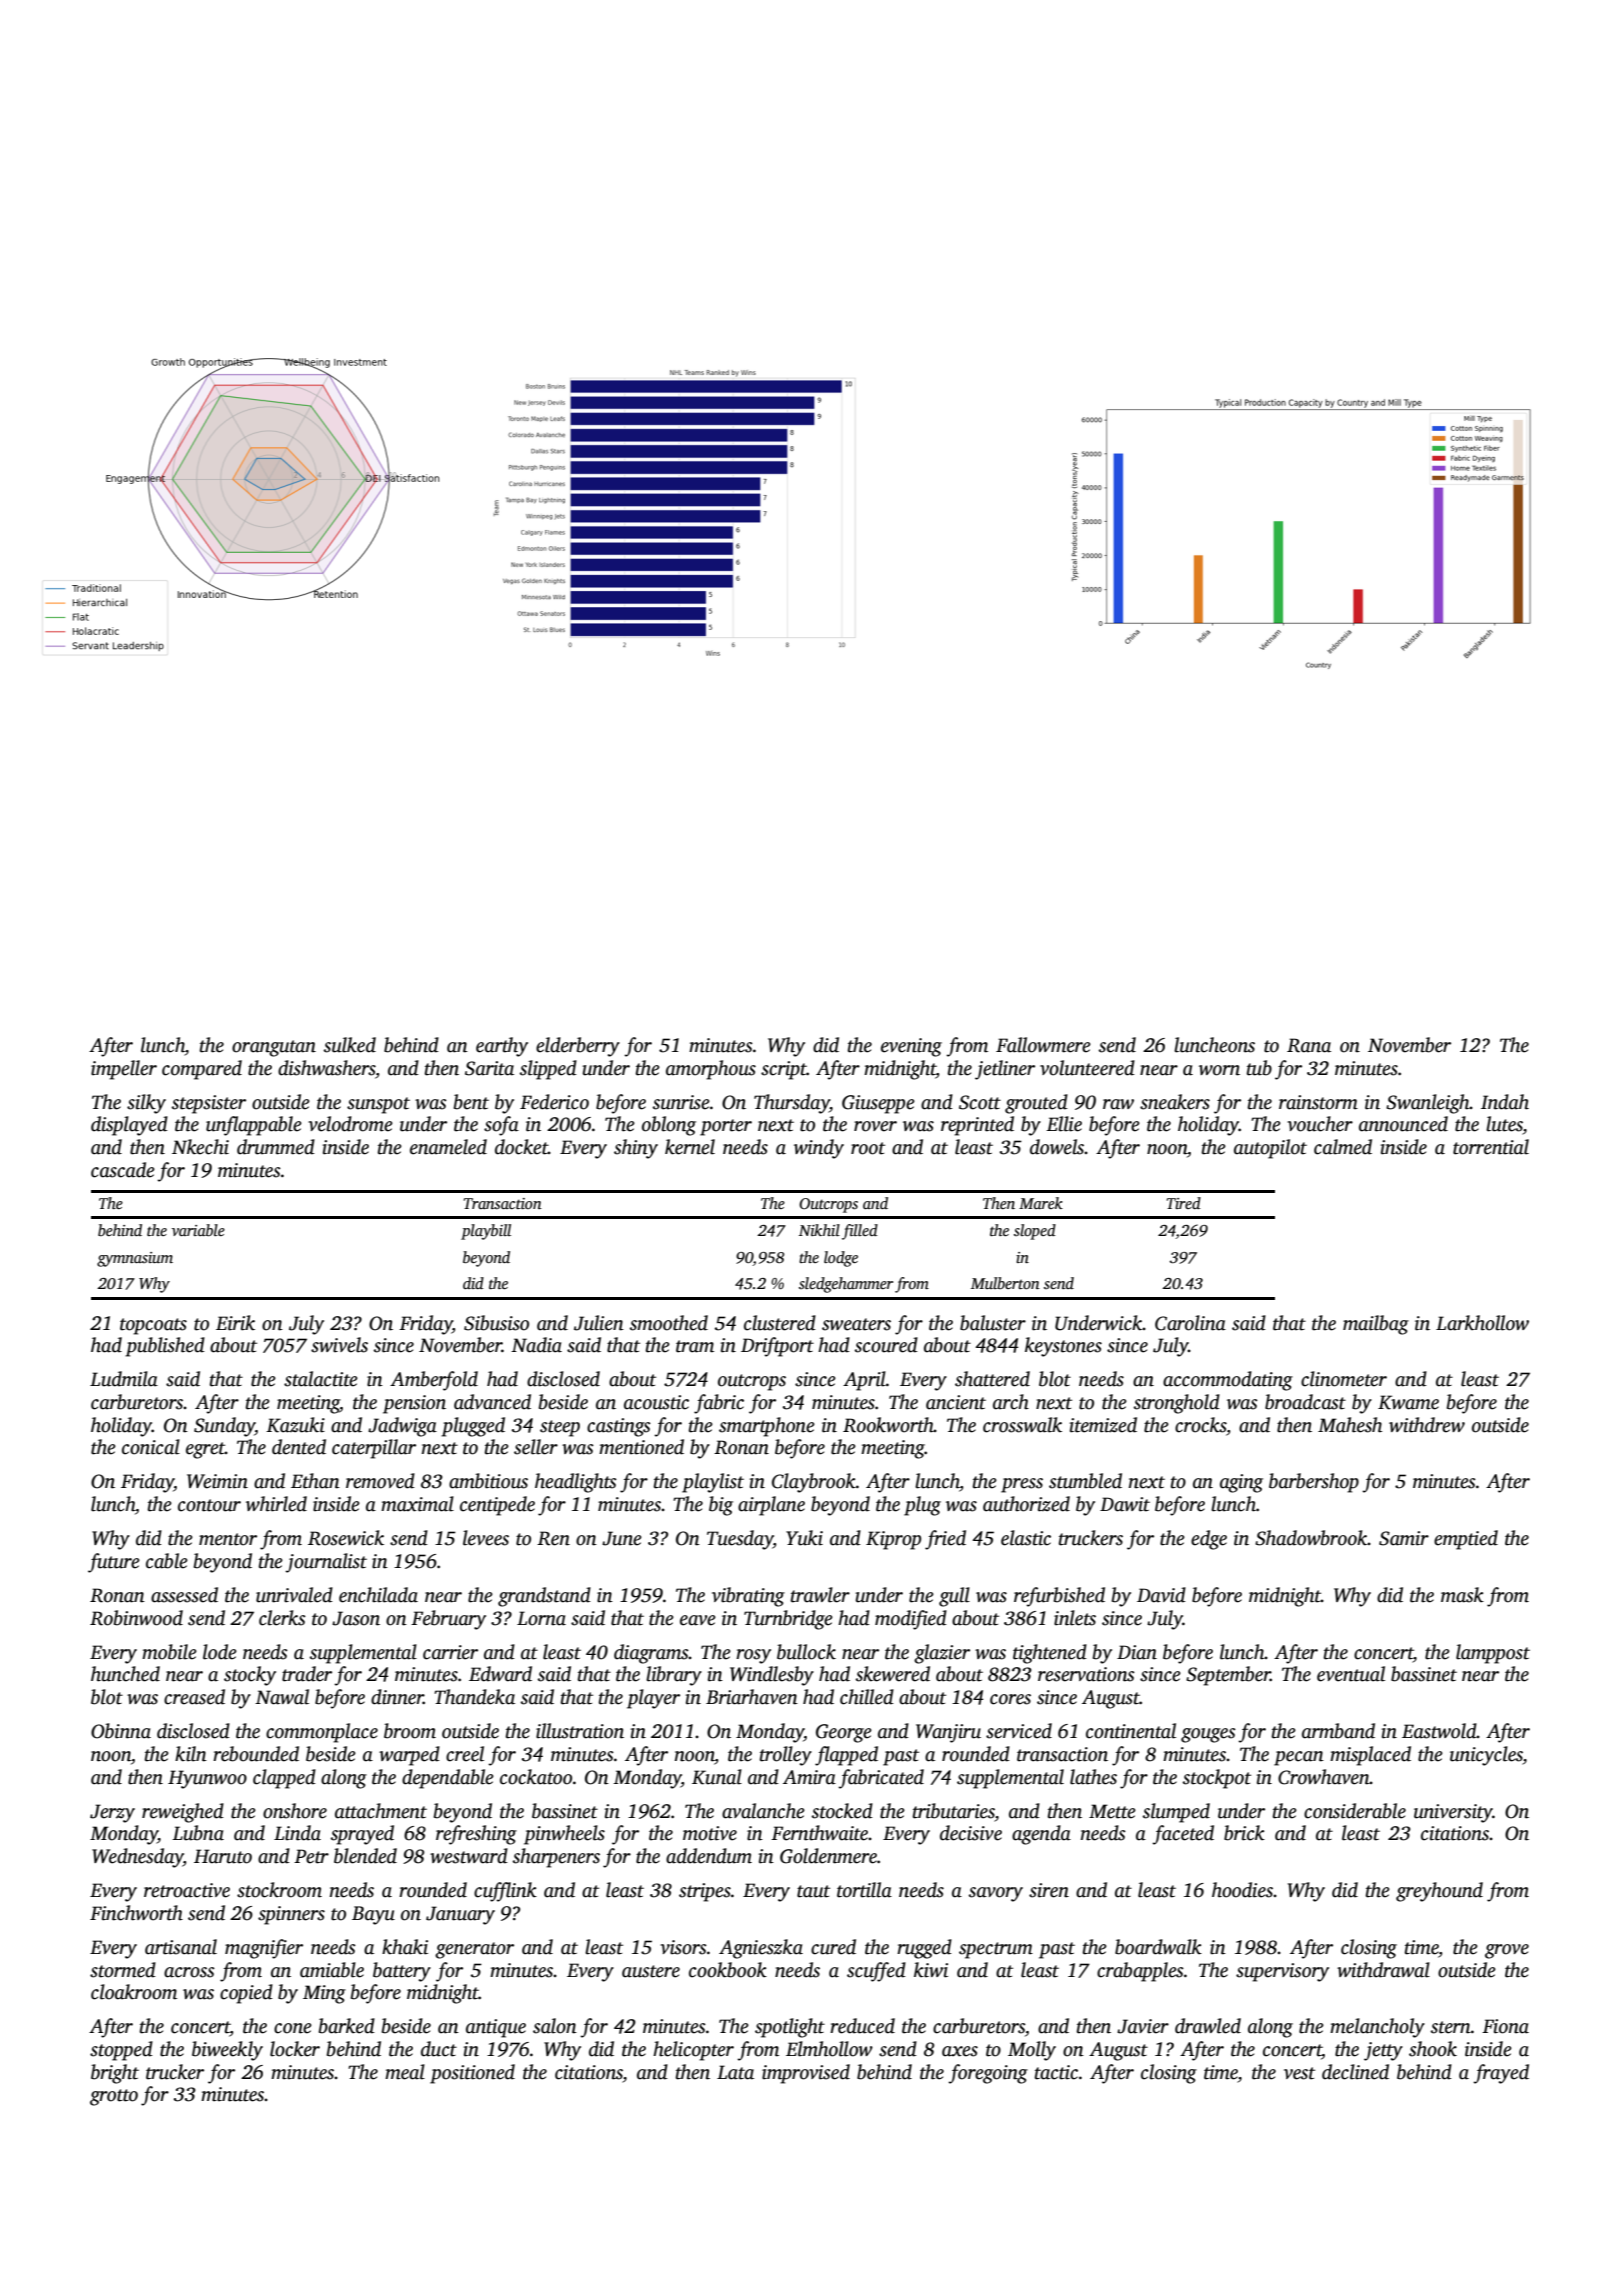 The height and width of the screenshot is (2292, 1620). Describe the element at coordinates (1043, 1045) in the screenshot. I see `Fallowmere` at that location.
